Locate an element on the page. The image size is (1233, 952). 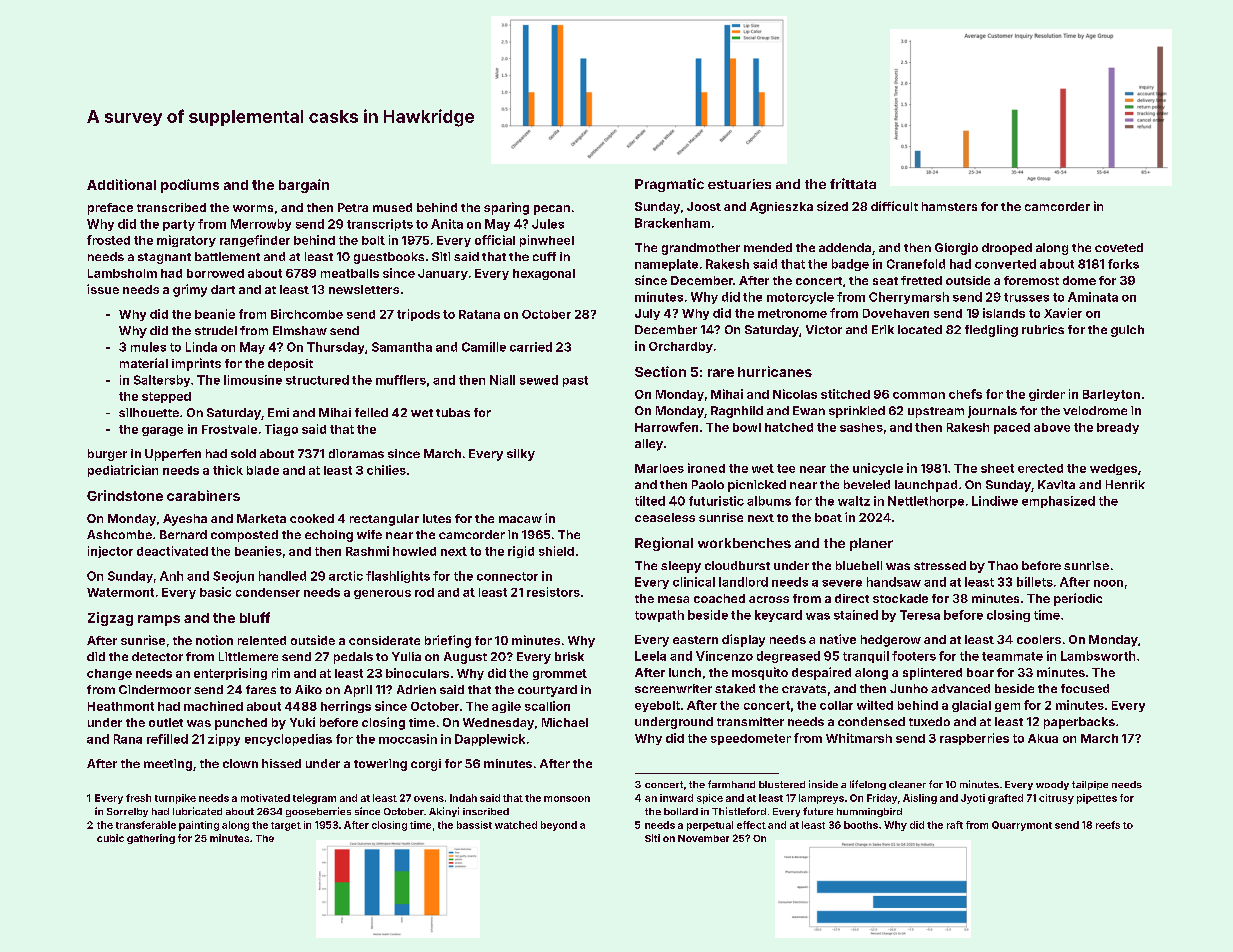
wedges is located at coordinates (1113, 469).
